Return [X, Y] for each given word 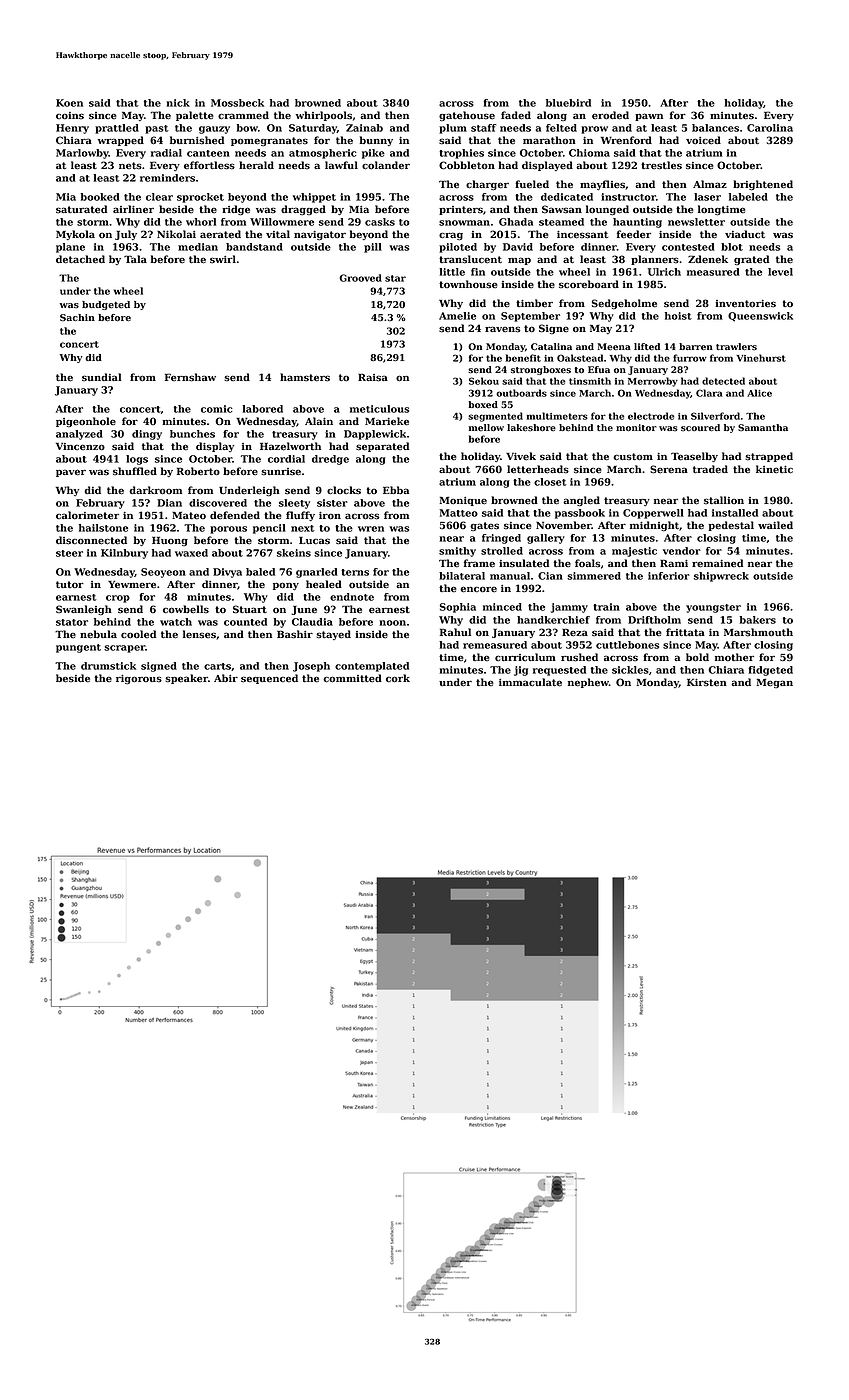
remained [717, 563]
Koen [69, 103]
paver [71, 473]
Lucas [314, 541]
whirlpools [324, 116]
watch [176, 622]
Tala [135, 259]
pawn [649, 117]
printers [461, 210]
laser [707, 197]
